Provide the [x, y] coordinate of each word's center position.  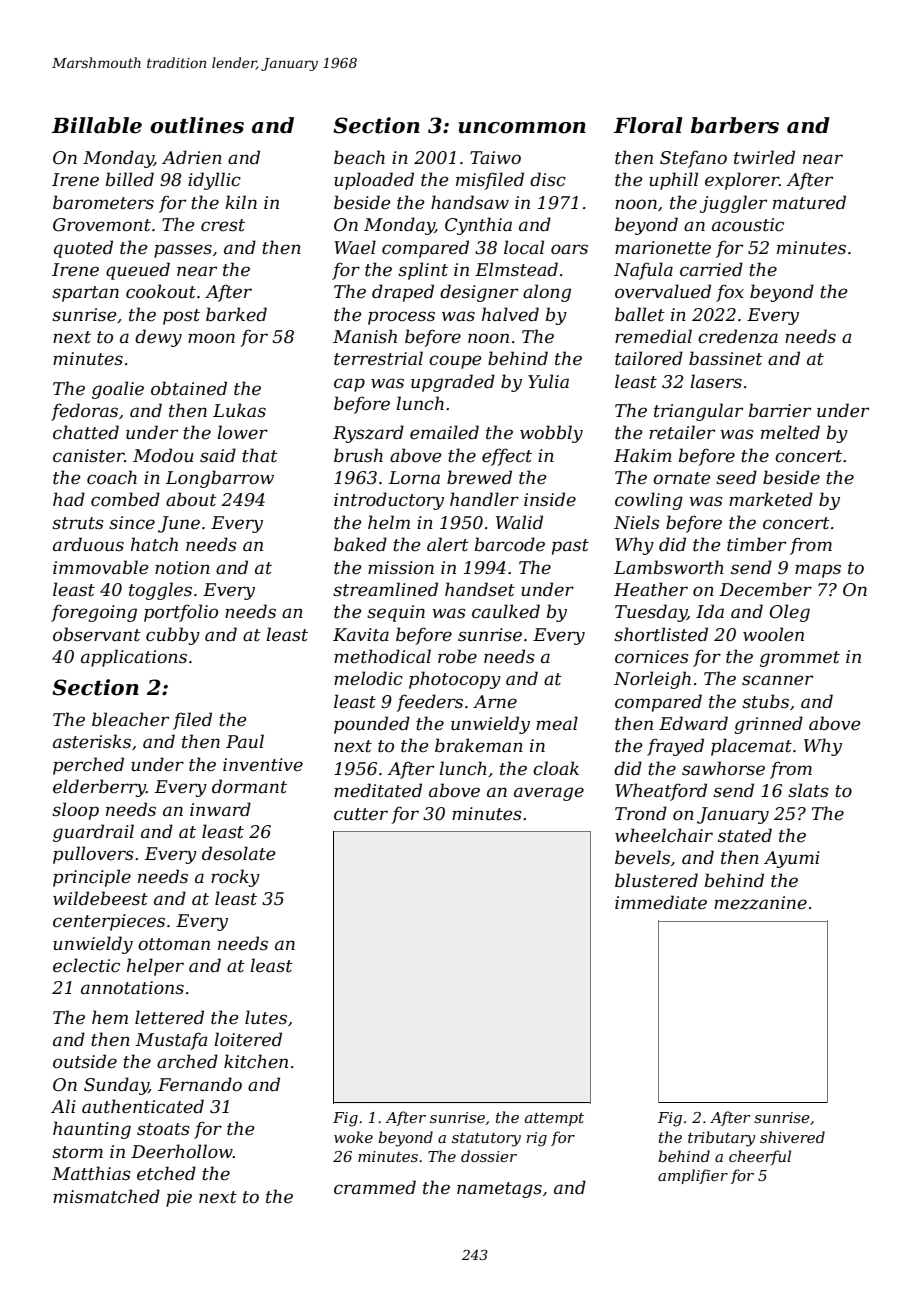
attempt [554, 1119]
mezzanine [760, 903]
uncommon [522, 128]
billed [130, 179]
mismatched [106, 1196]
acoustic [748, 225]
